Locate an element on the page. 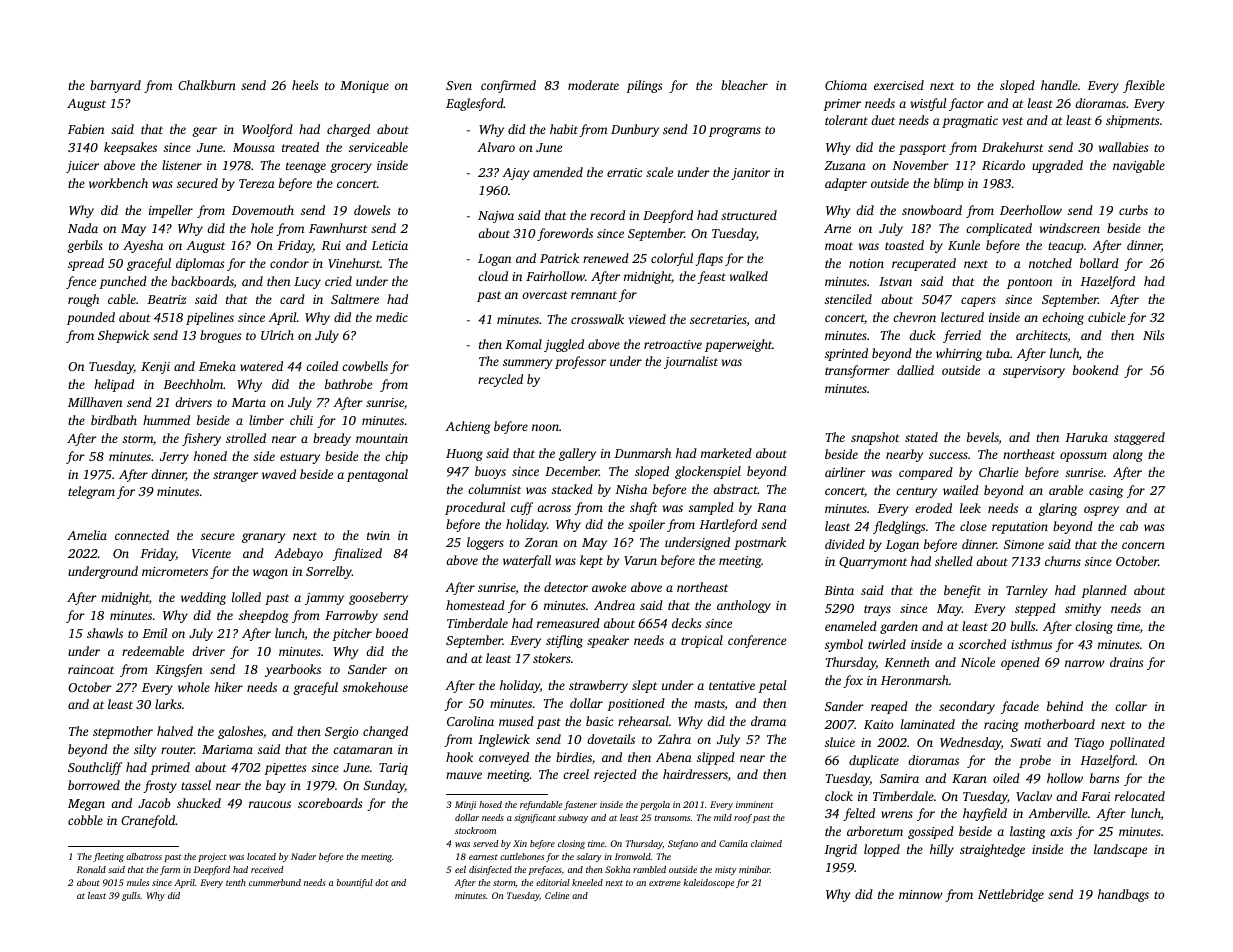  noon is located at coordinates (545, 427).
